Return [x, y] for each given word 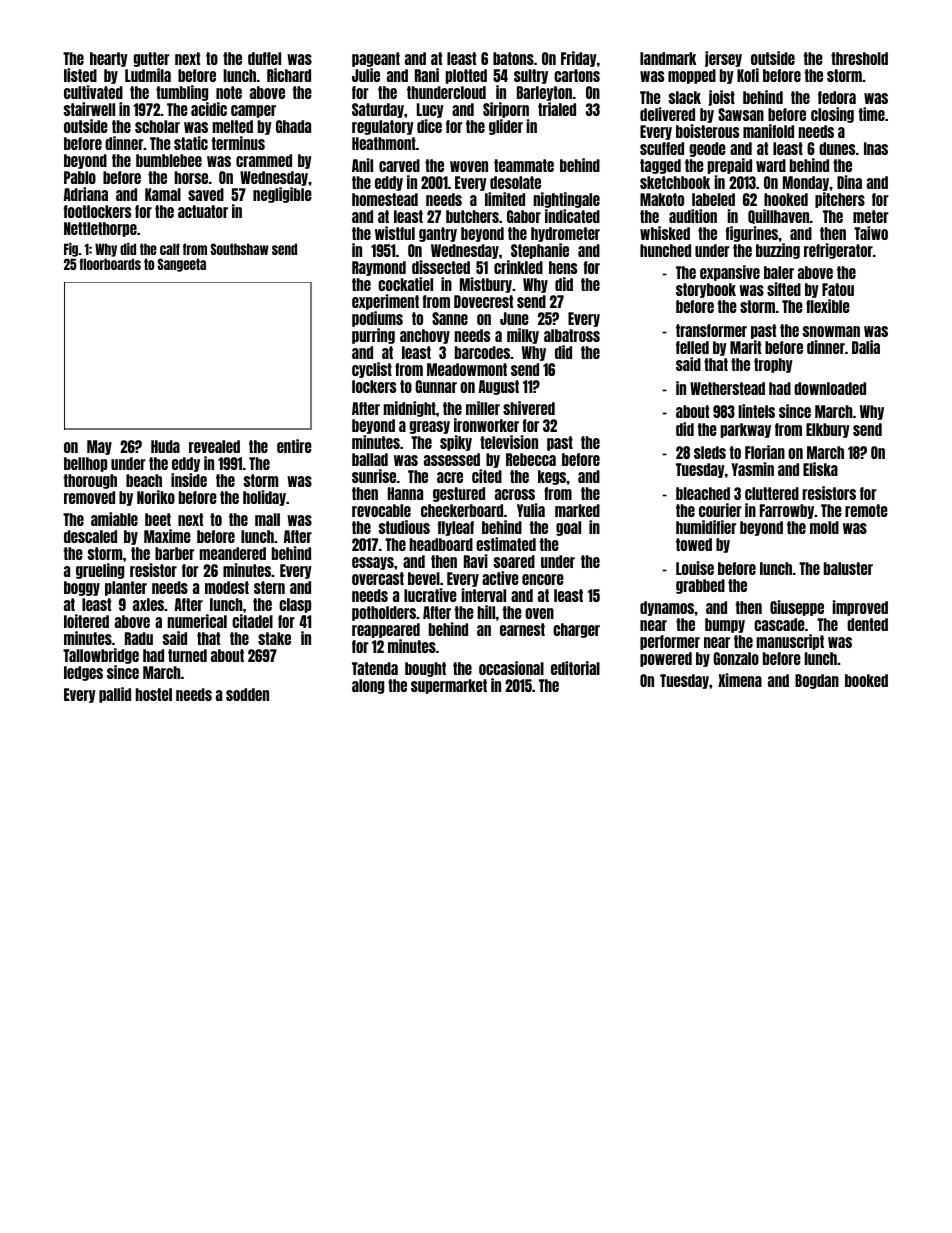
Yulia [531, 510]
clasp [295, 605]
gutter [152, 59]
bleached [703, 493]
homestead [385, 199]
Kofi [748, 75]
